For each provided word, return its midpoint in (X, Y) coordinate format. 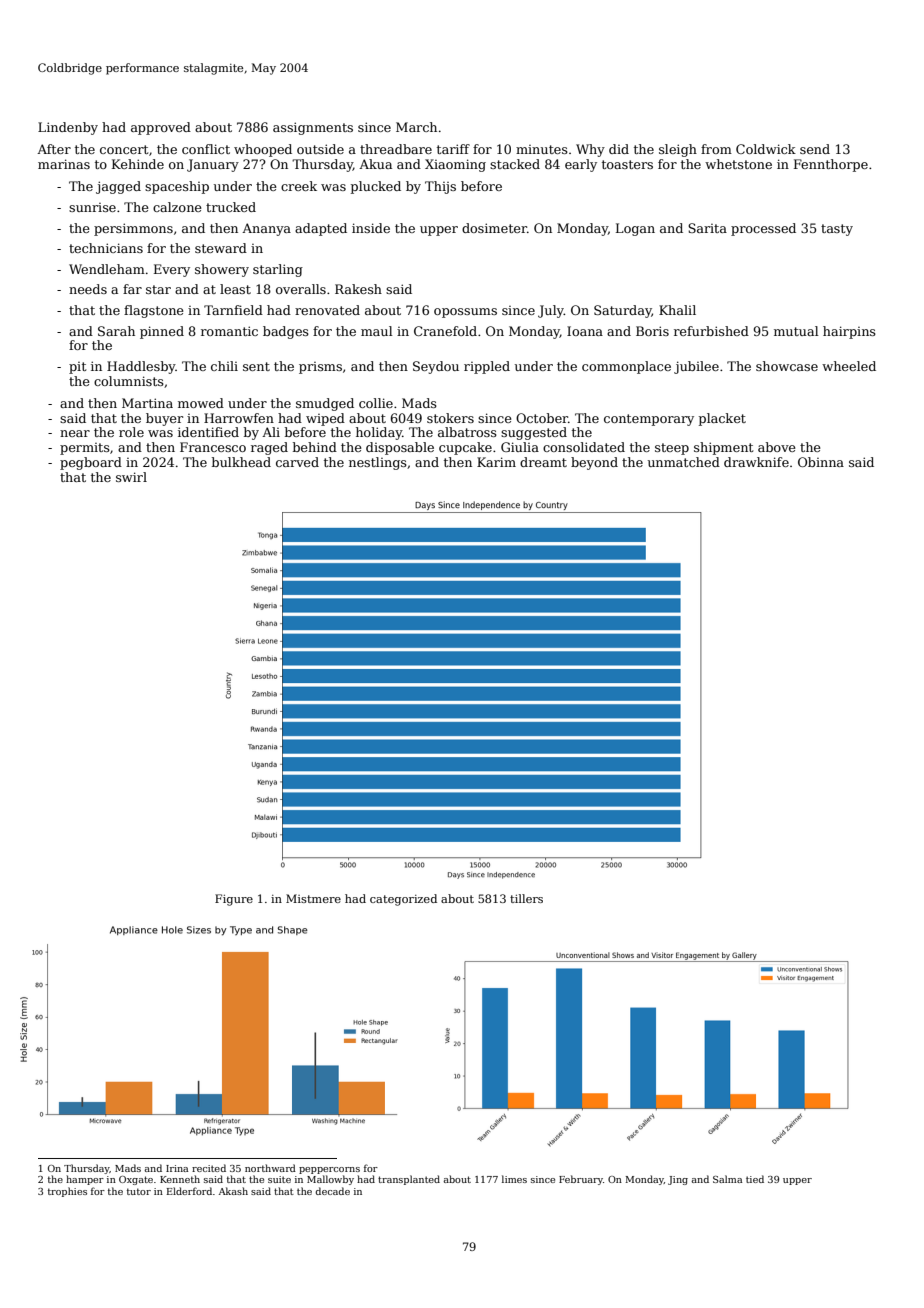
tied (755, 1179)
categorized (403, 900)
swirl (131, 477)
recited (209, 1168)
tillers (526, 898)
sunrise (92, 207)
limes (514, 1179)
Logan (635, 229)
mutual (796, 331)
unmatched (684, 462)
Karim (496, 462)
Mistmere (313, 898)
